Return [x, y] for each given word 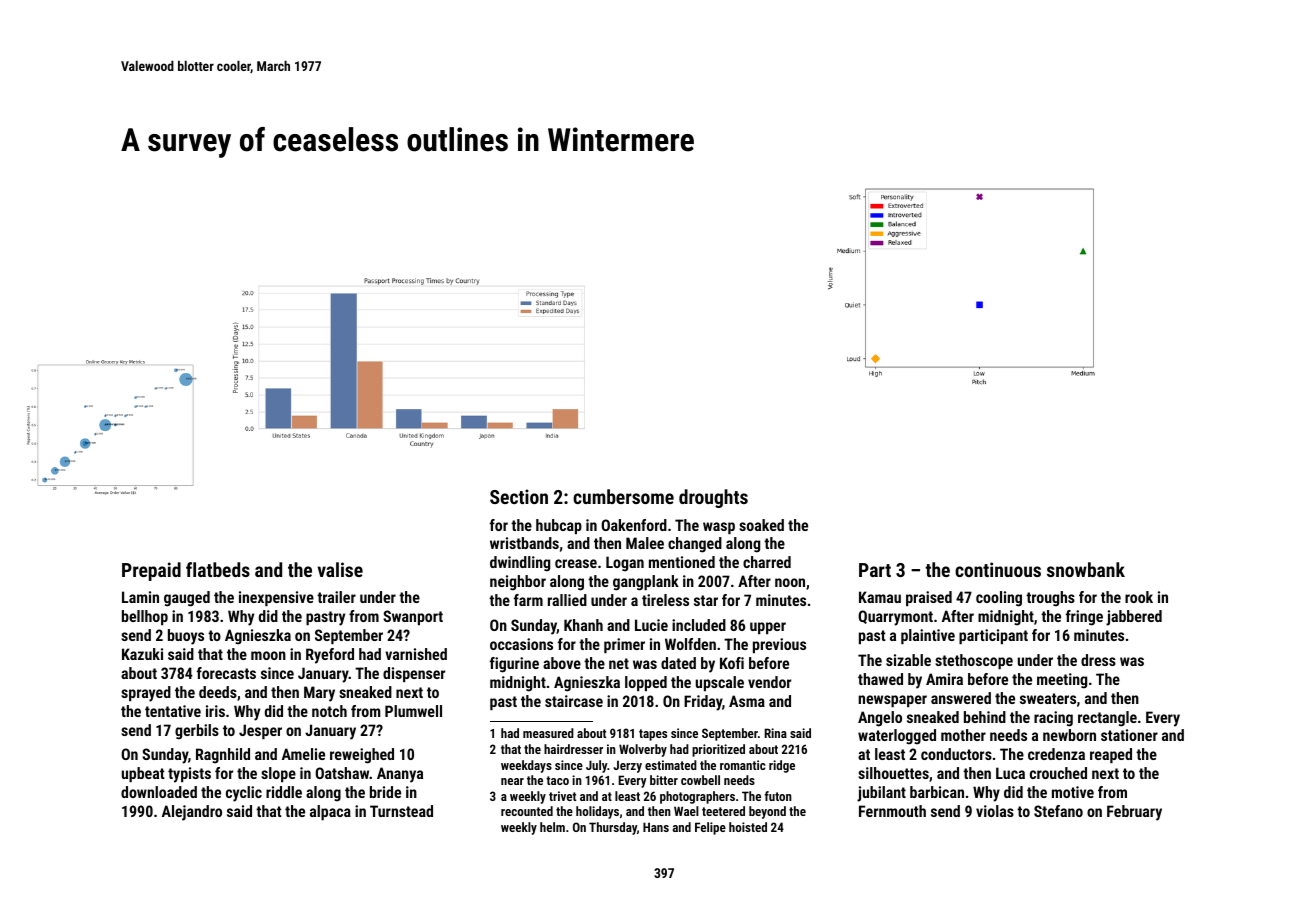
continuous [998, 569]
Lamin [140, 597]
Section [519, 496]
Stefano [1058, 811]
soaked [761, 525]
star [706, 600]
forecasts [226, 673]
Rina [775, 733]
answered [961, 698]
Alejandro [192, 813]
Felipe [710, 828]
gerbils [197, 732]
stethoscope [974, 661]
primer [624, 645]
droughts [713, 498]
